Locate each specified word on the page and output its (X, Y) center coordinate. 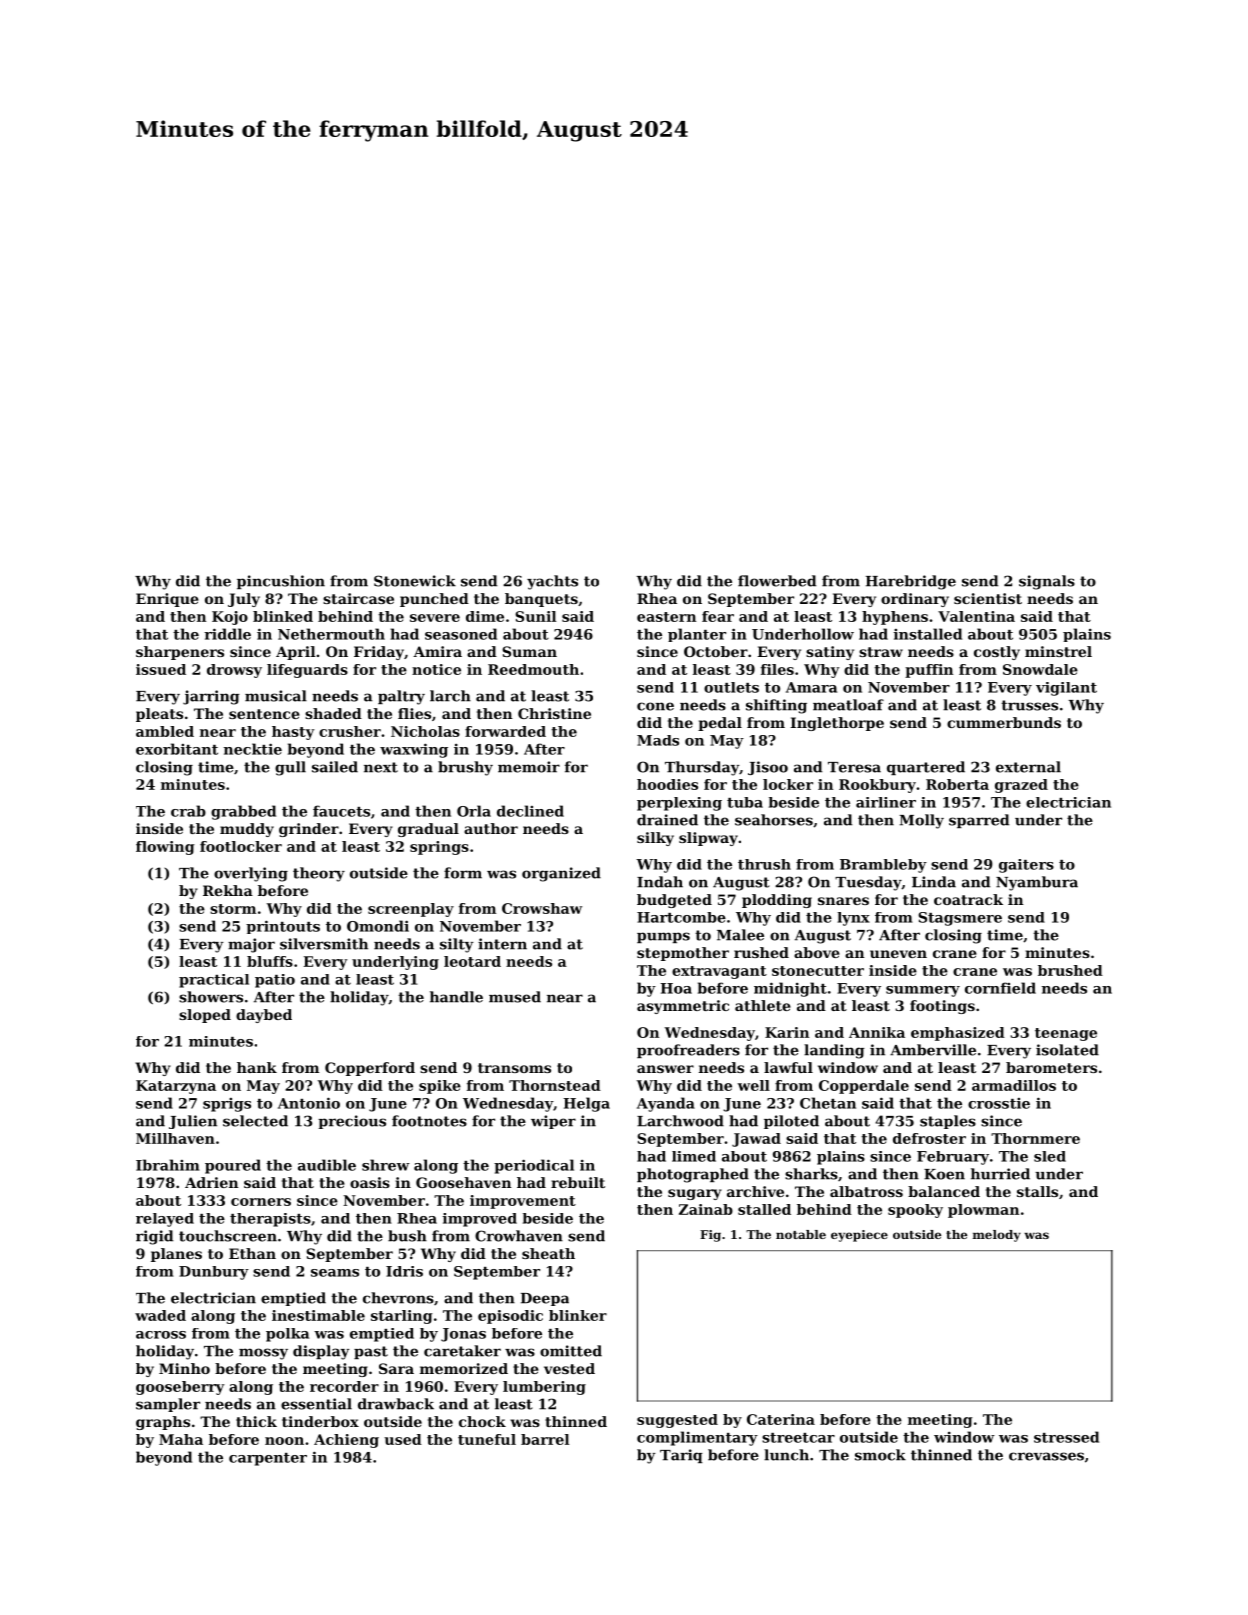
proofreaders (688, 1051)
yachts (552, 582)
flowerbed (777, 581)
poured (233, 1166)
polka (287, 1335)
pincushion (281, 582)
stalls (1037, 1191)
